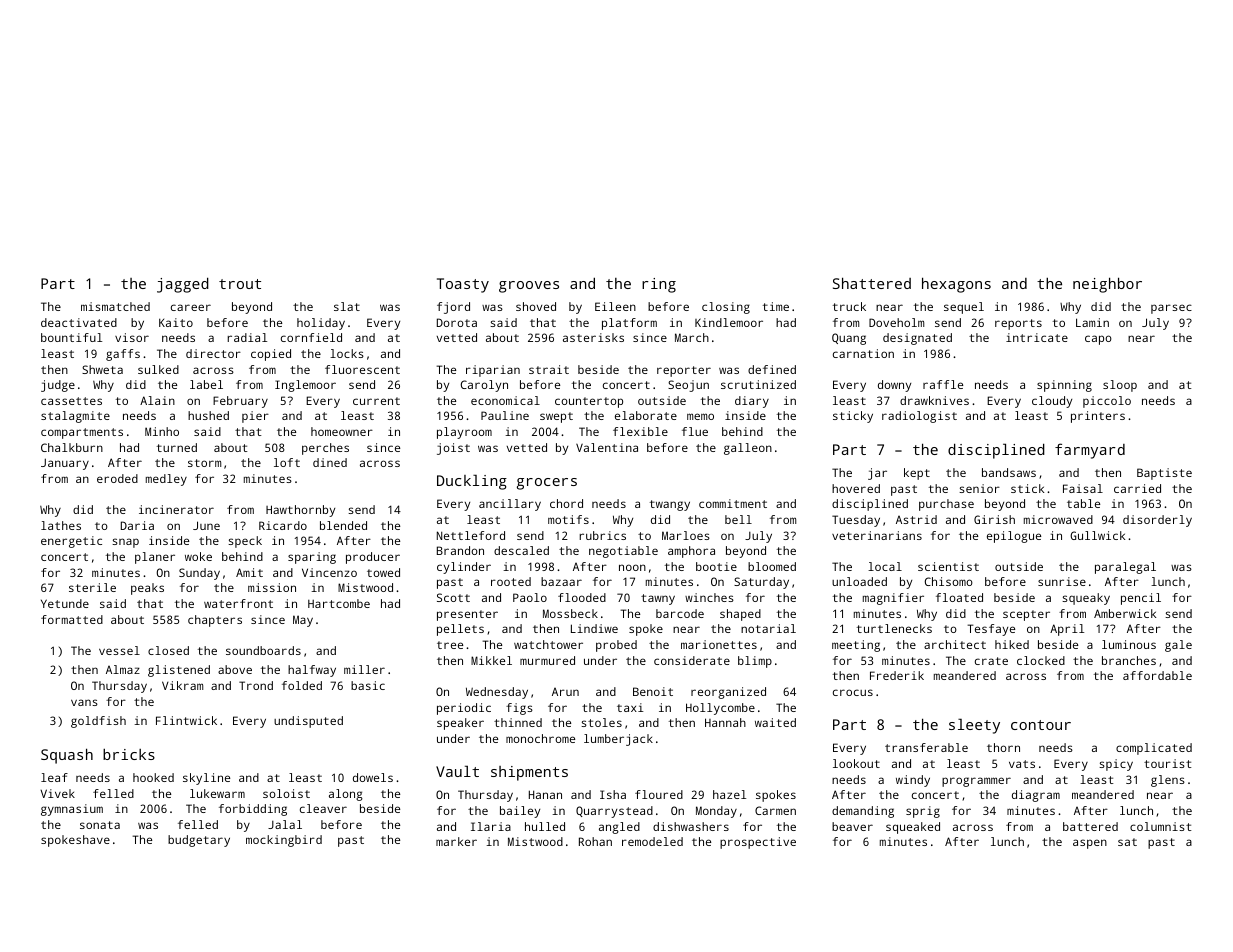 The height and width of the image is (952, 1233). I want to click on eroded, so click(117, 478).
